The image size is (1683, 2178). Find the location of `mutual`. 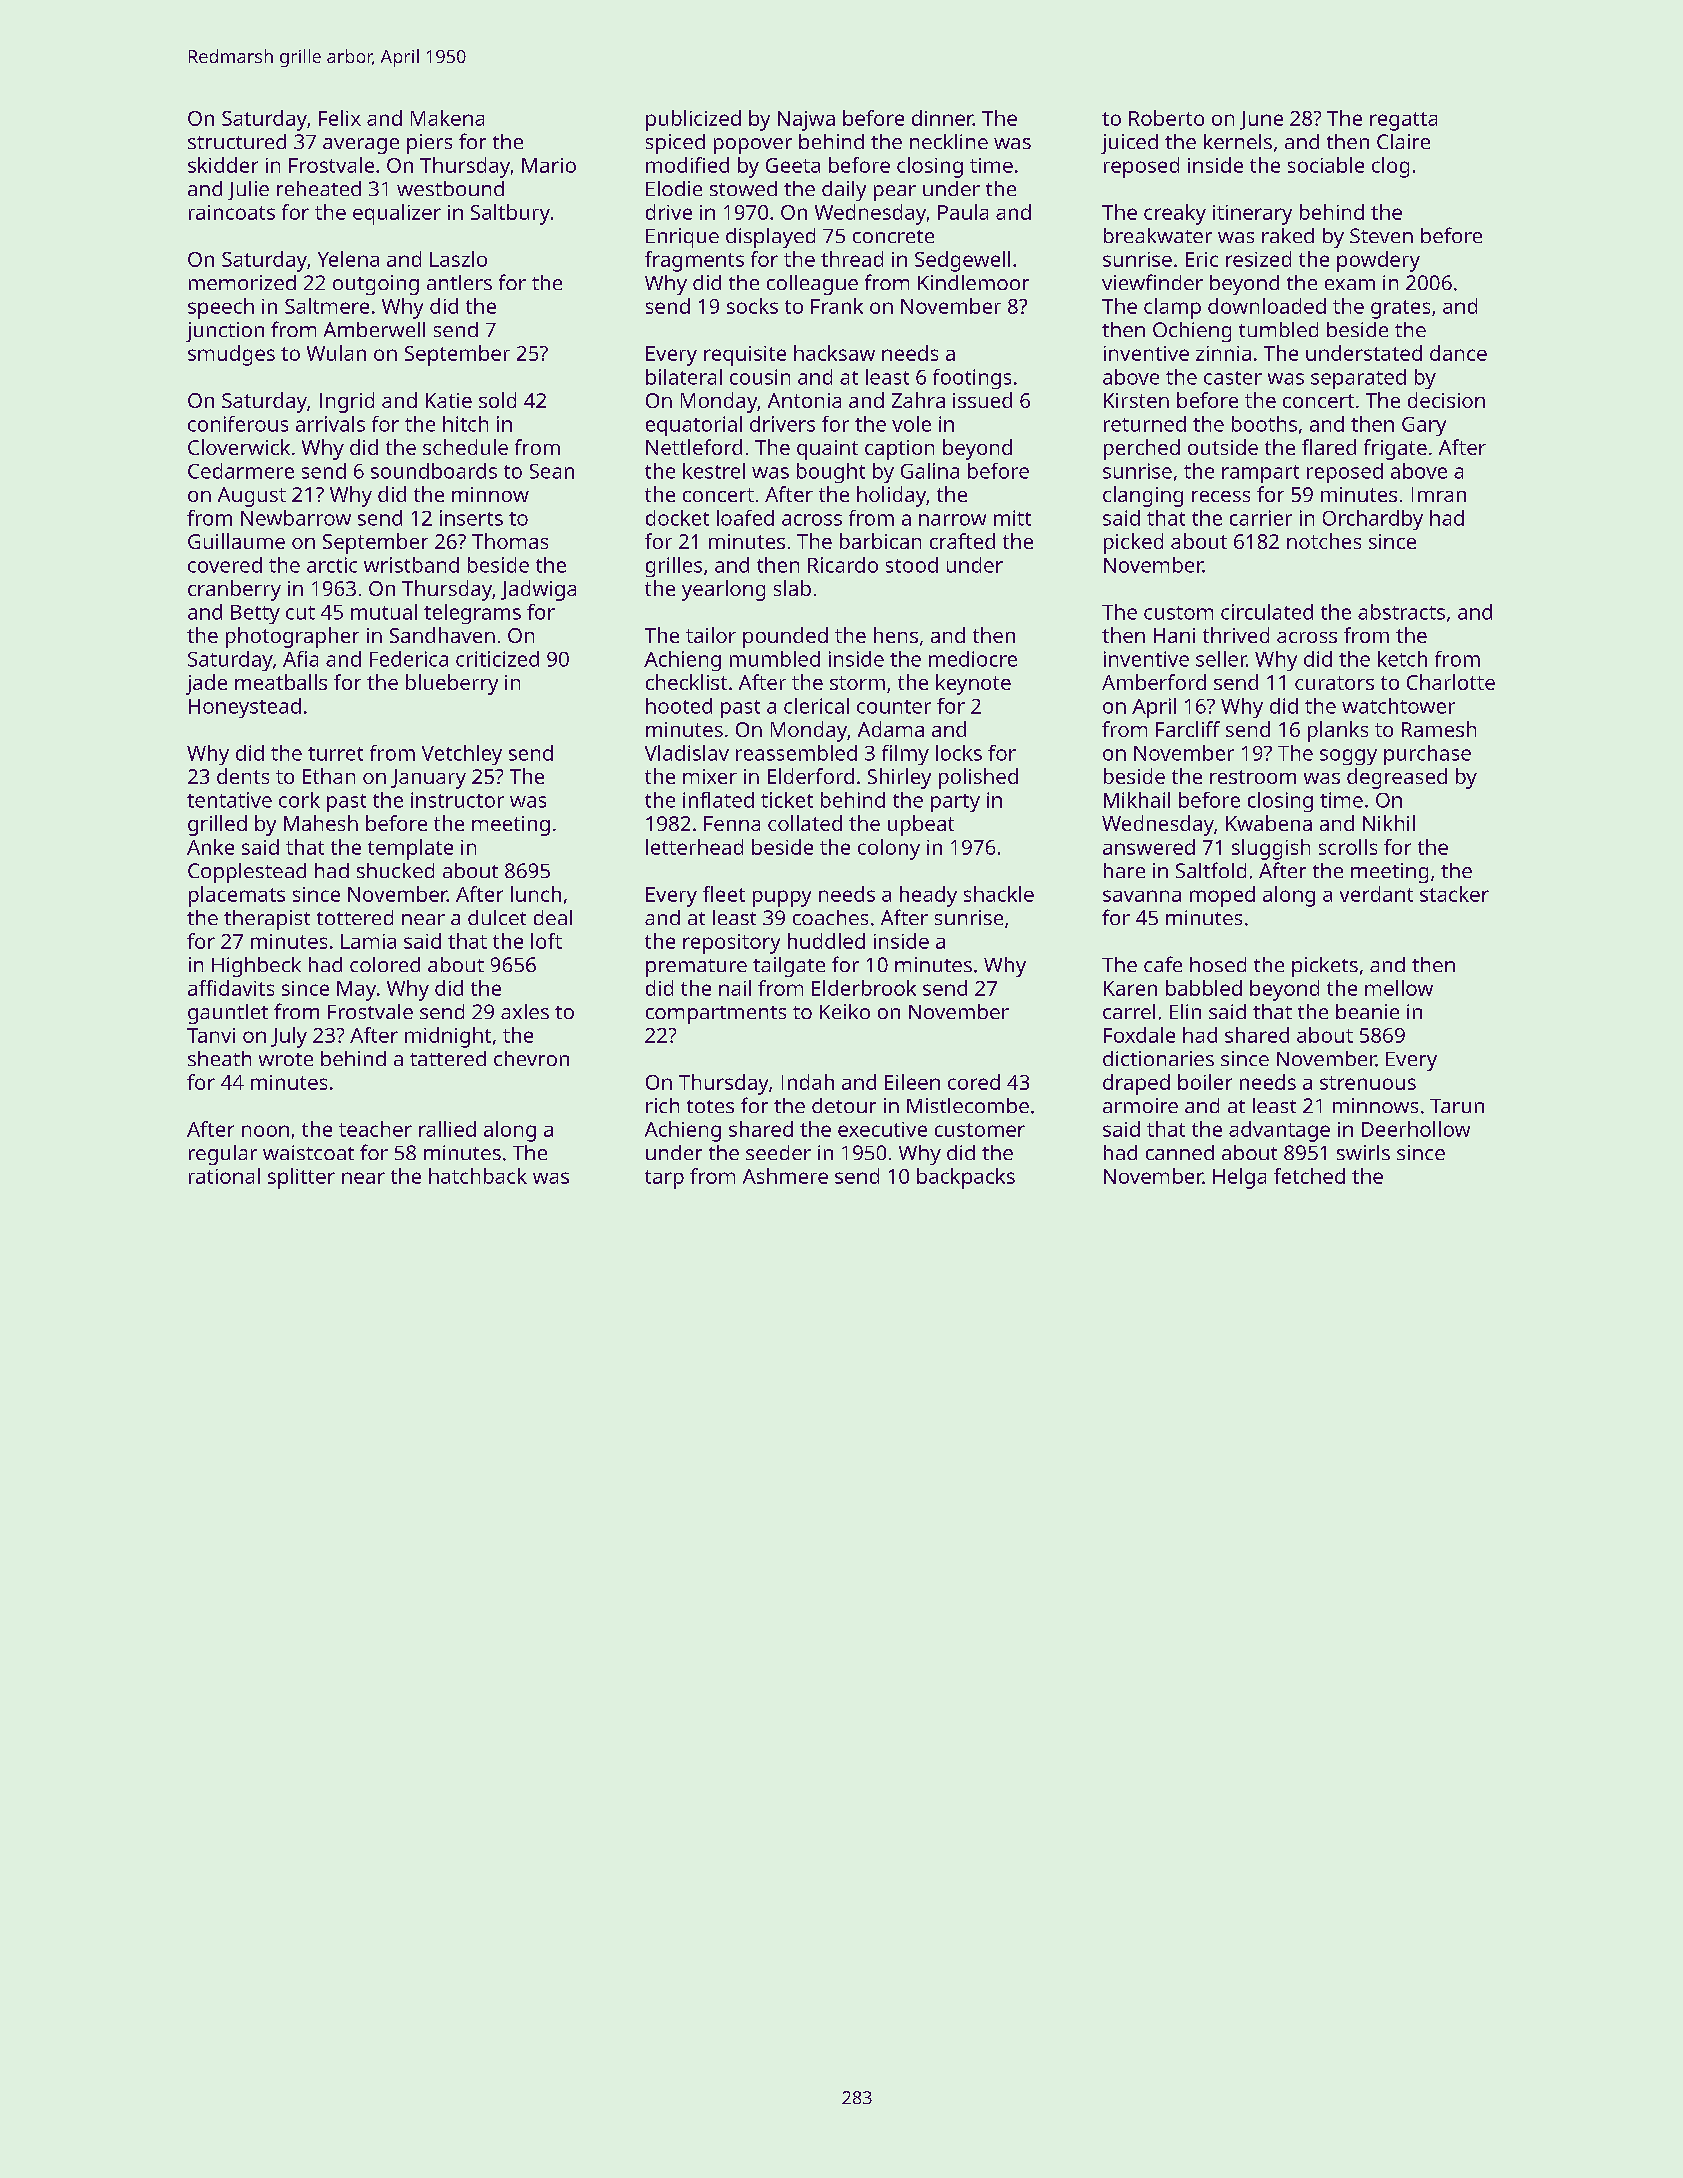

mutual is located at coordinates (384, 612).
